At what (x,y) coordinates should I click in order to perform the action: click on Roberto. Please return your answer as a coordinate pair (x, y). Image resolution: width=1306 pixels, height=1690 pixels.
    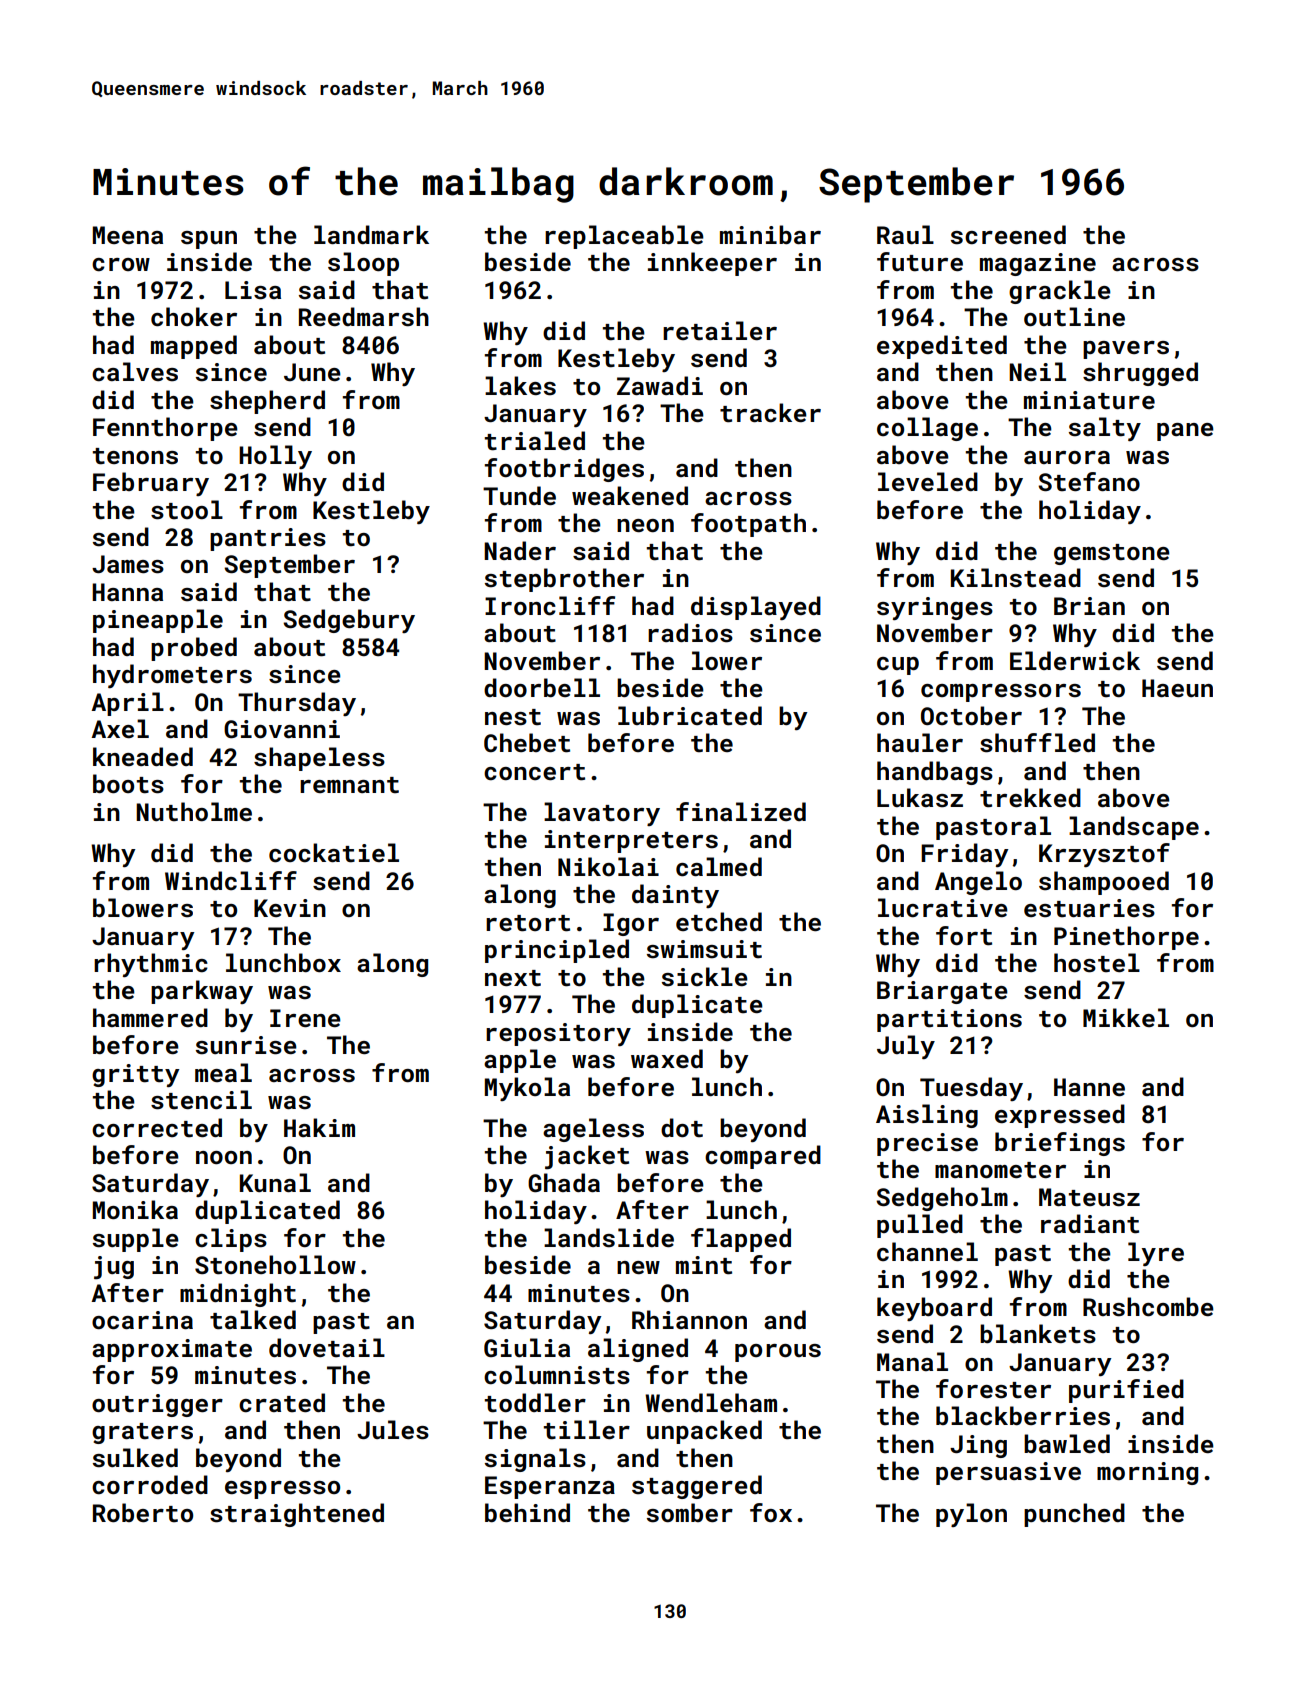
    Looking at the image, I should click on (143, 1512).
